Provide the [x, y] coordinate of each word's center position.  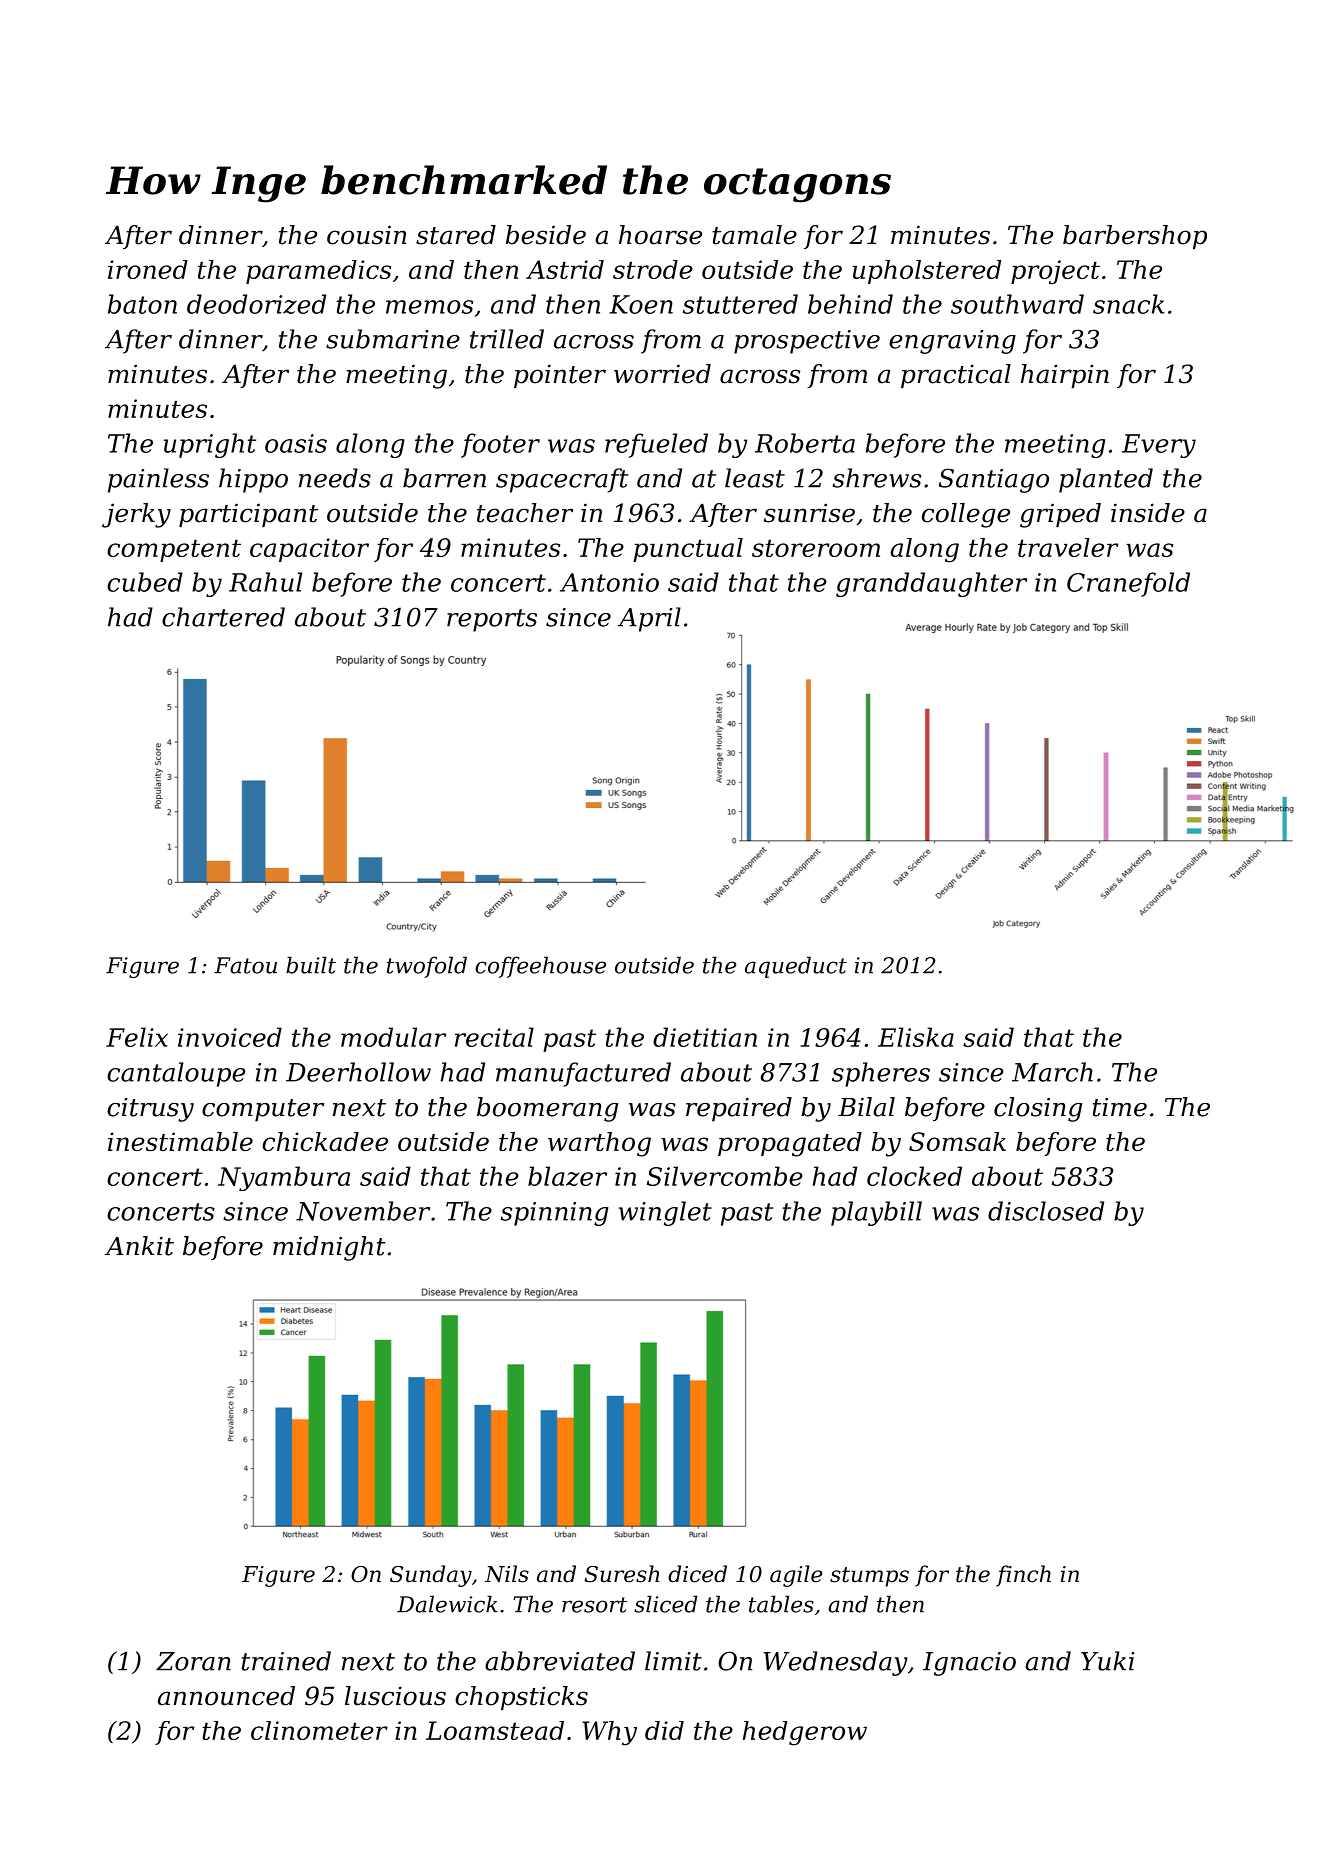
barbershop [1135, 237]
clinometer [319, 1730]
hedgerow [805, 1733]
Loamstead [495, 1730]
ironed [148, 269]
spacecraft [562, 480]
